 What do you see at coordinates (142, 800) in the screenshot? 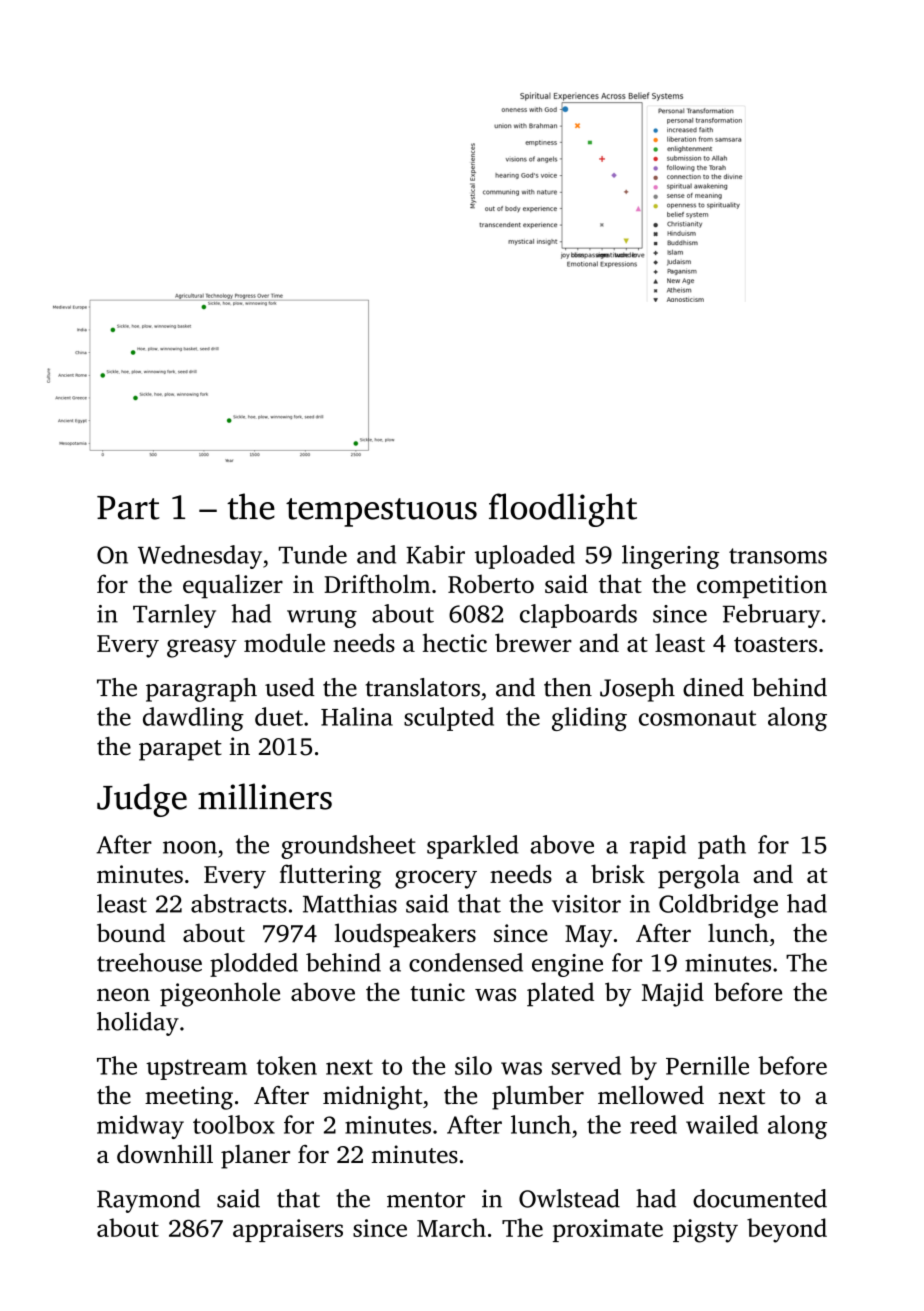
I see `Judge` at bounding box center [142, 800].
